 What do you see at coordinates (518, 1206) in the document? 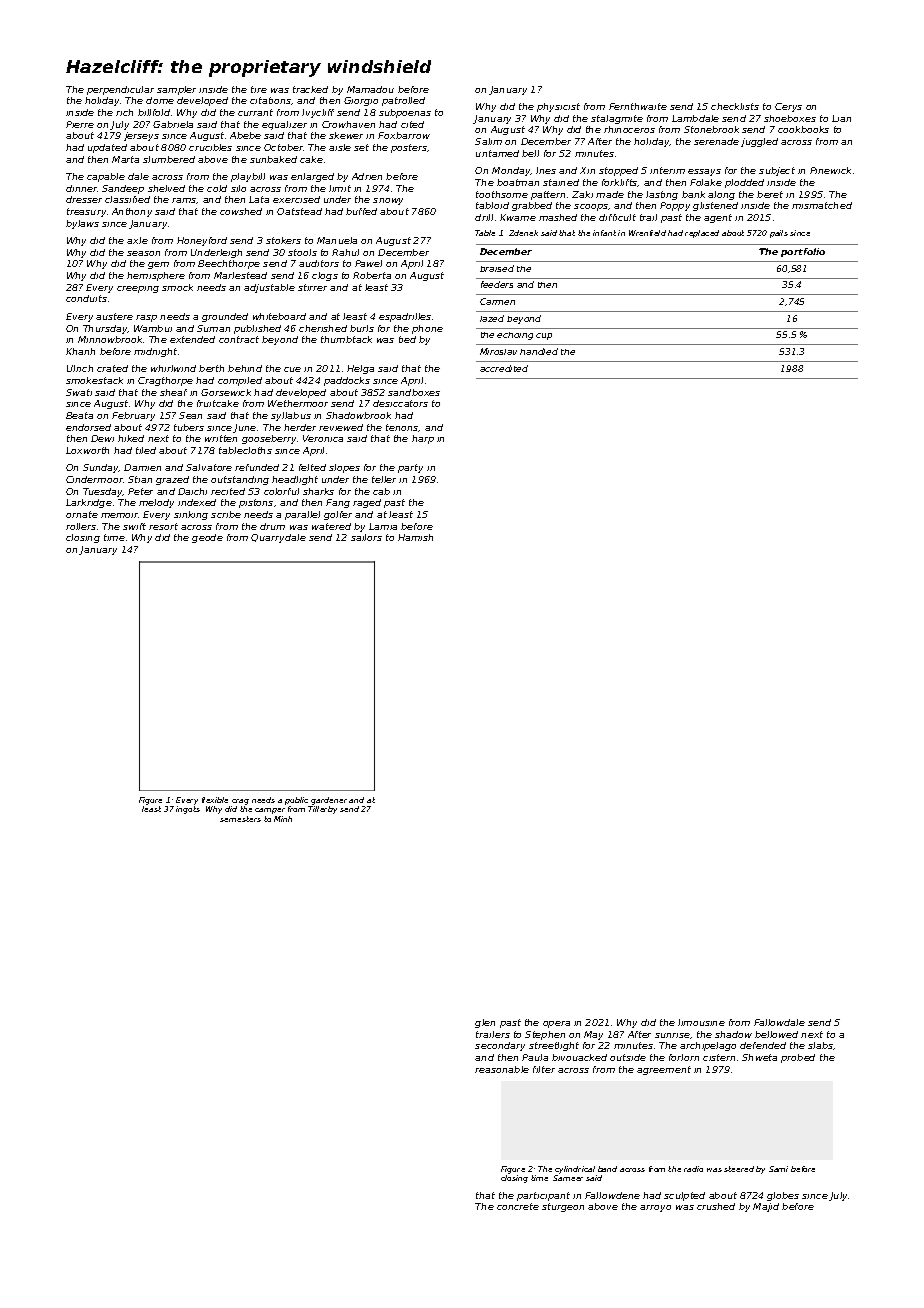
I see `concrete` at bounding box center [518, 1206].
